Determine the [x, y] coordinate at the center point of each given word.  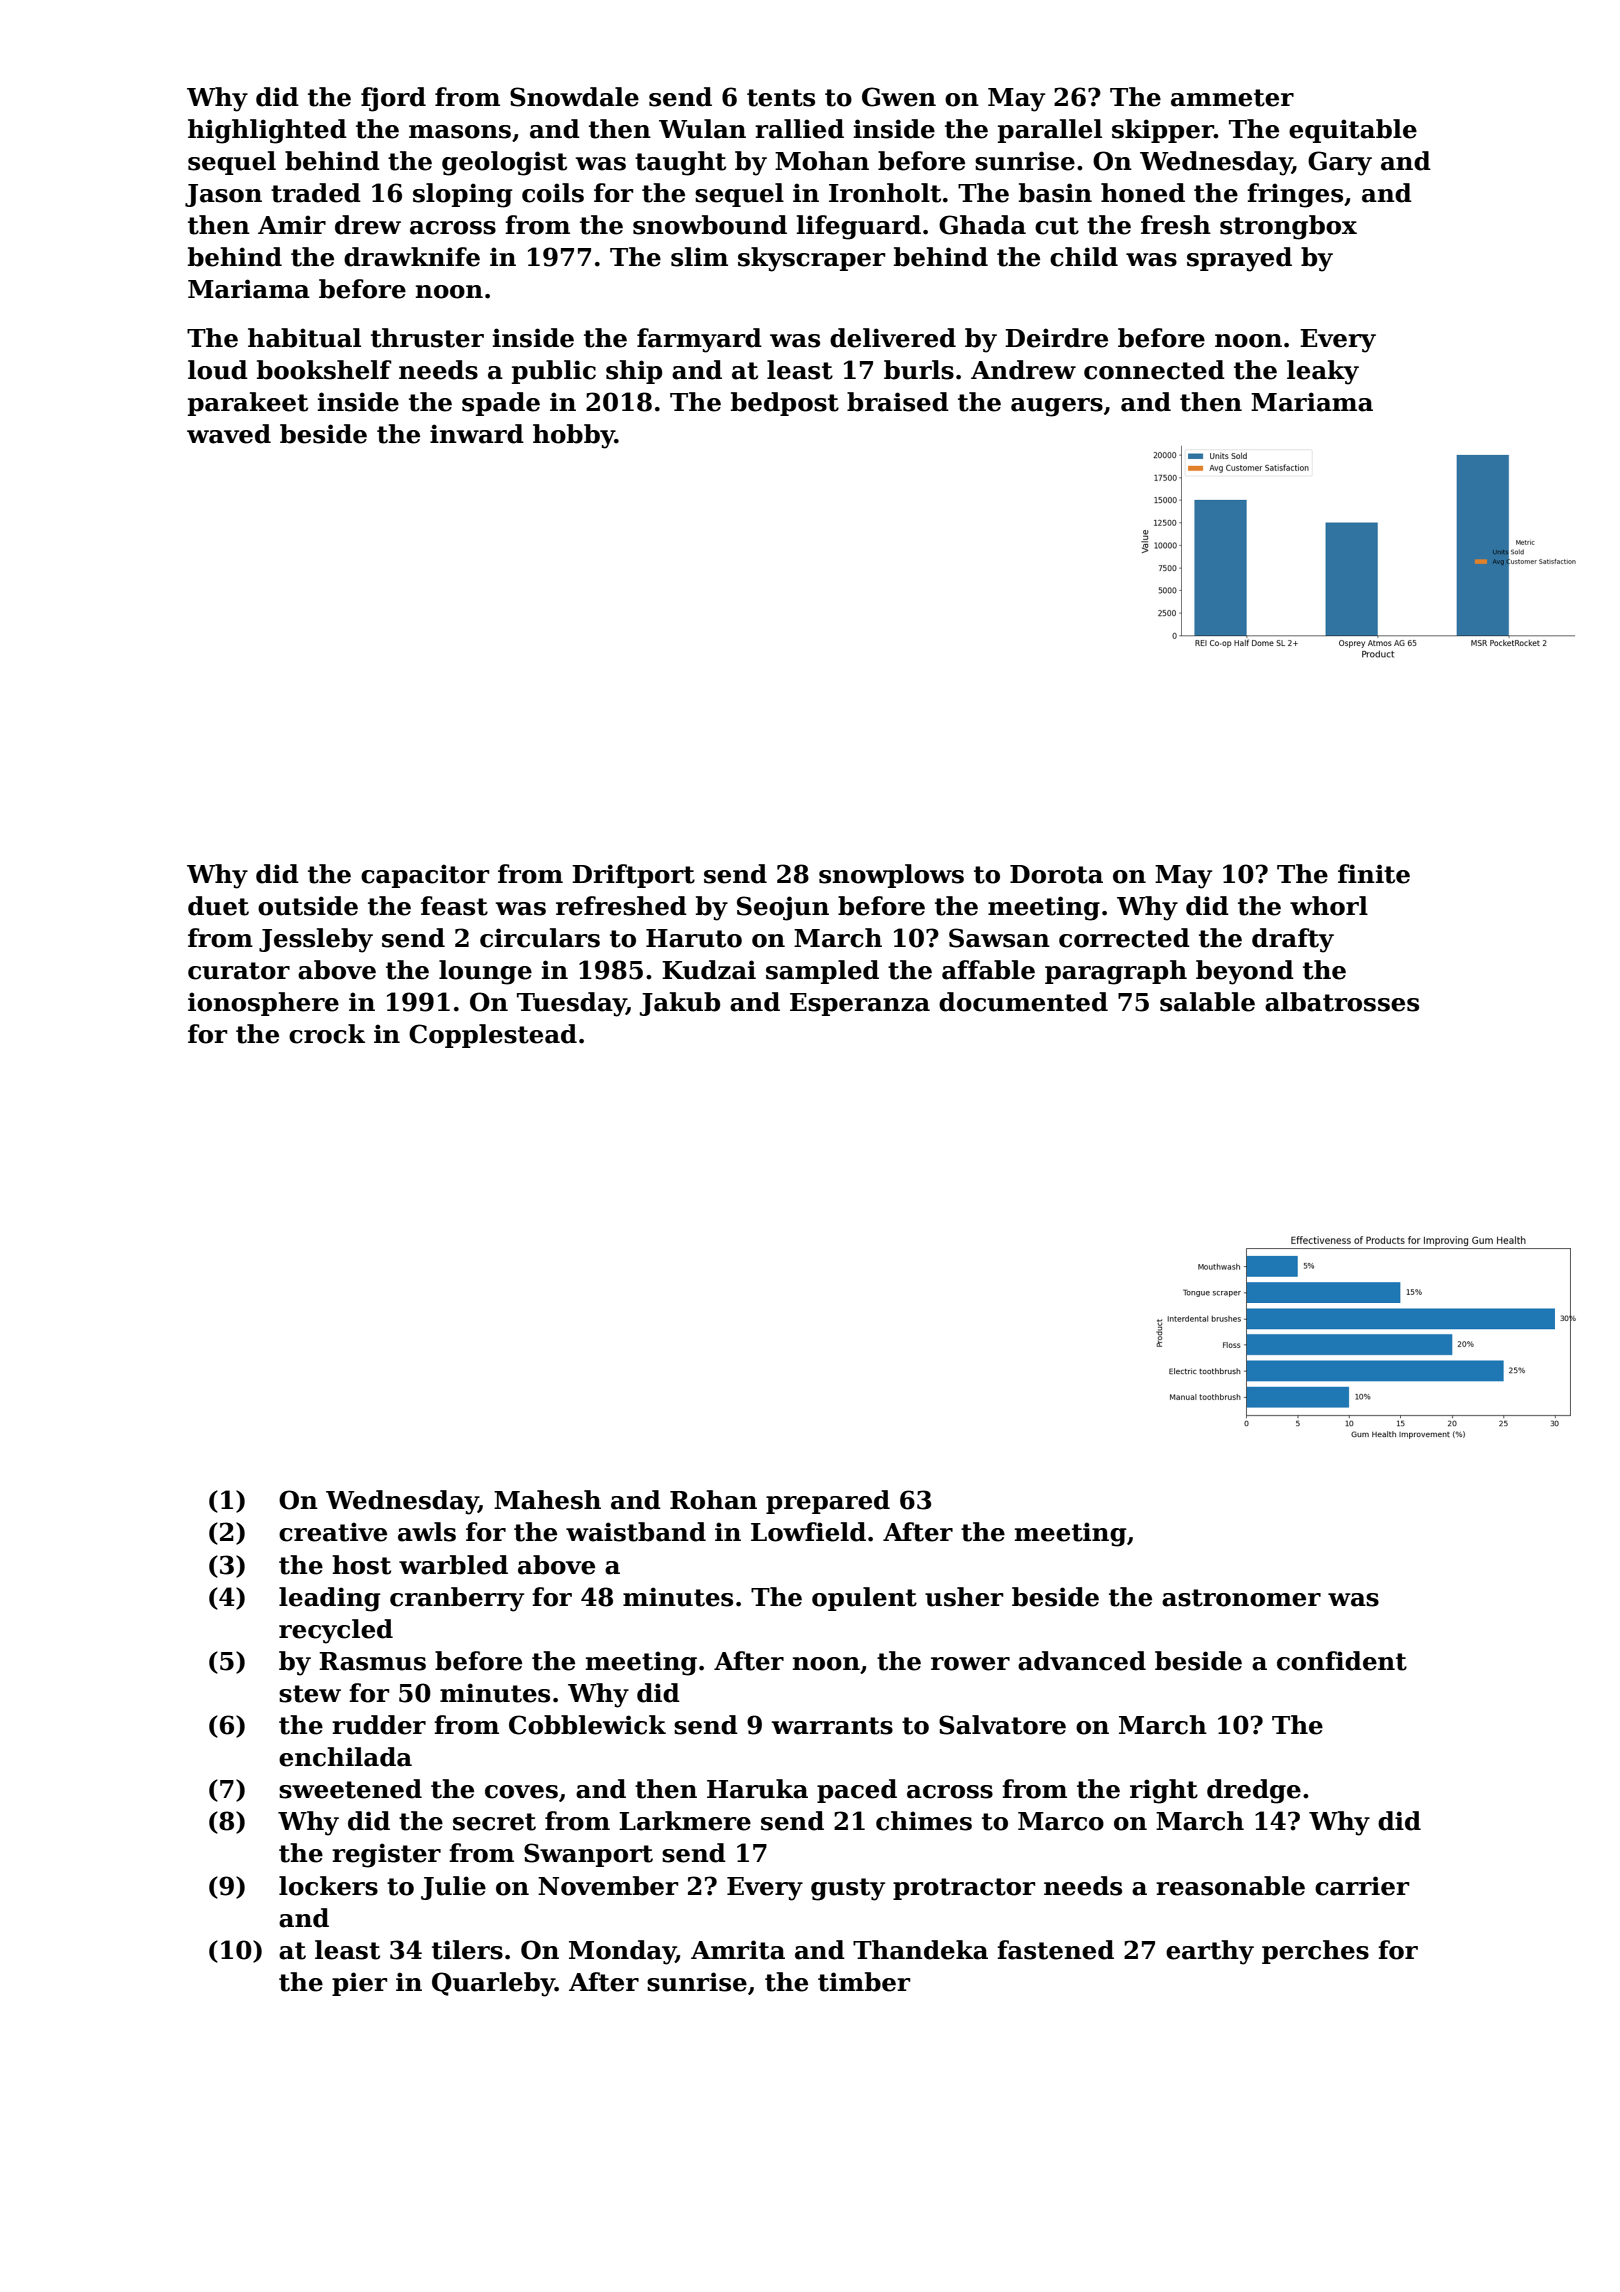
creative [333, 1532]
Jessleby [316, 940]
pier [360, 1984]
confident [1342, 1661]
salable [1207, 1002]
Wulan [702, 129]
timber [864, 1982]
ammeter [1232, 98]
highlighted [267, 131]
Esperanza [860, 1004]
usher [964, 1597]
